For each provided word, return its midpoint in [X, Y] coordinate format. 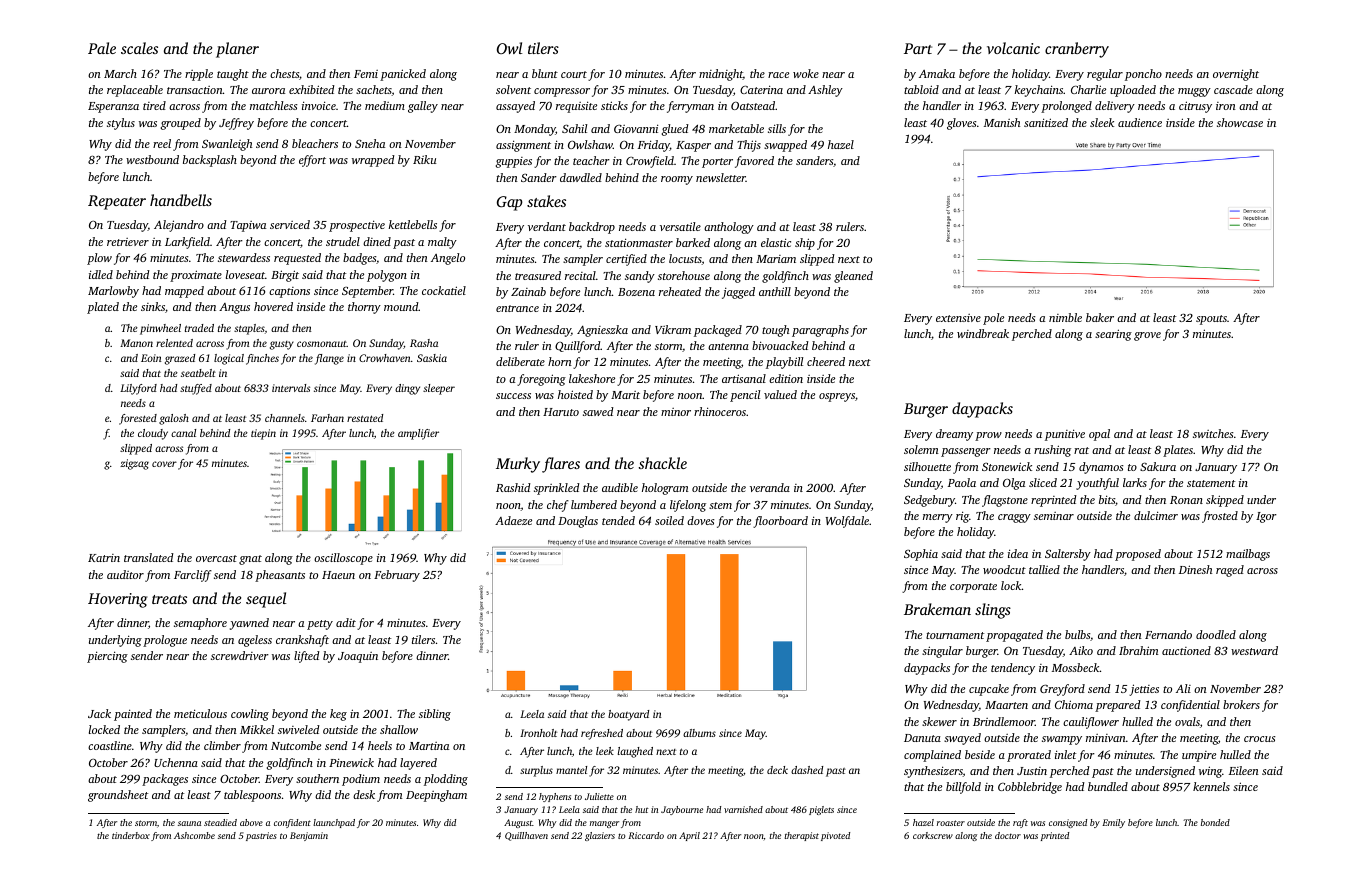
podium [361, 780]
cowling [250, 715]
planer [237, 50]
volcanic [1013, 48]
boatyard [628, 715]
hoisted [575, 394]
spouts [1211, 320]
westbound [152, 159]
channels [285, 418]
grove [1147, 336]
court [574, 74]
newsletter [721, 177]
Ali [1183, 688]
